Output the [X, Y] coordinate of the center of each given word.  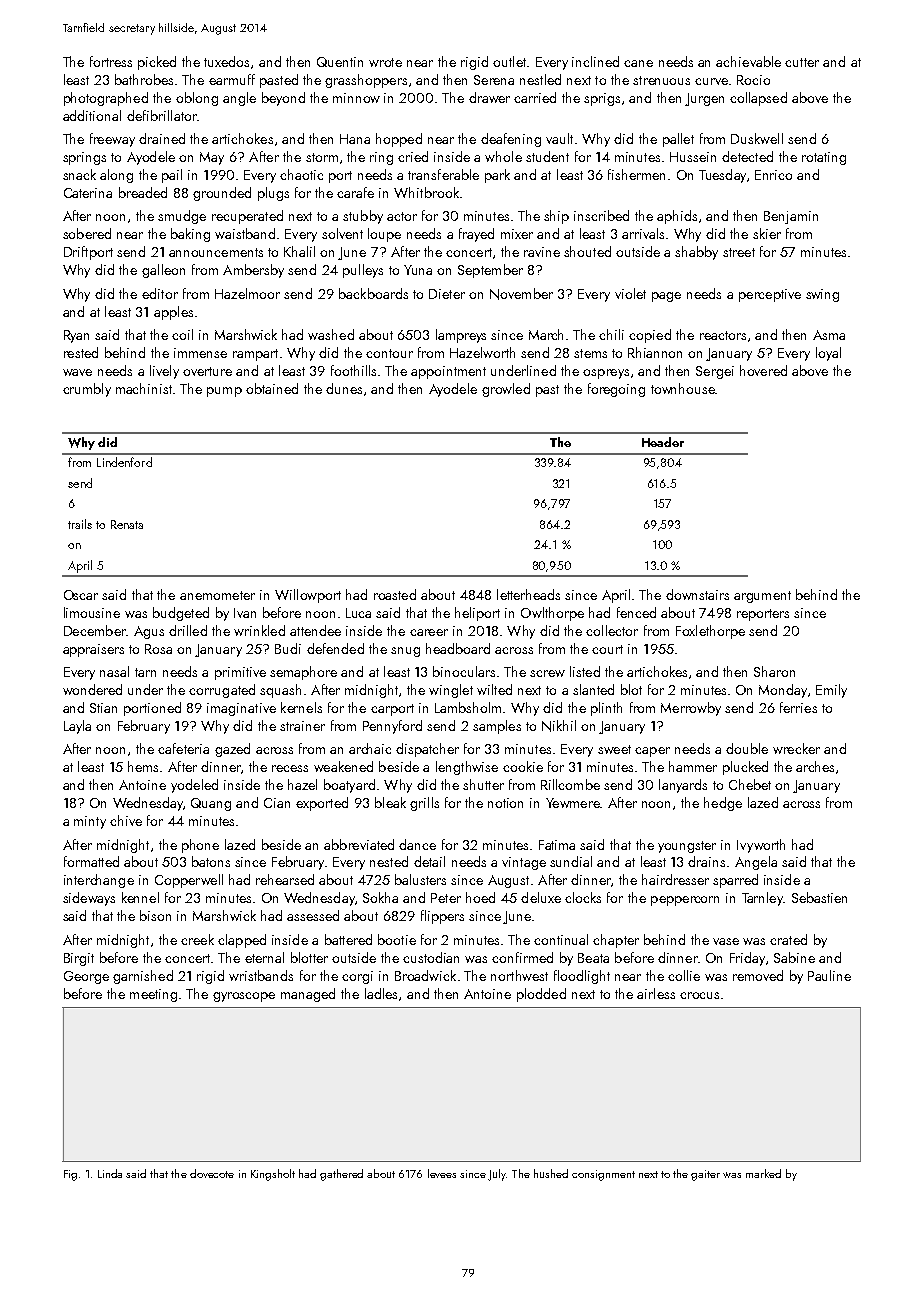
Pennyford [392, 727]
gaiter [705, 1175]
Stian [103, 708]
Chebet [750, 784]
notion [505, 803]
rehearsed [285, 879]
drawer [489, 97]
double [747, 748]
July [497, 1175]
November [521, 294]
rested [81, 352]
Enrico [773, 175]
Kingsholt [273, 1175]
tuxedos [226, 61]
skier [767, 233]
